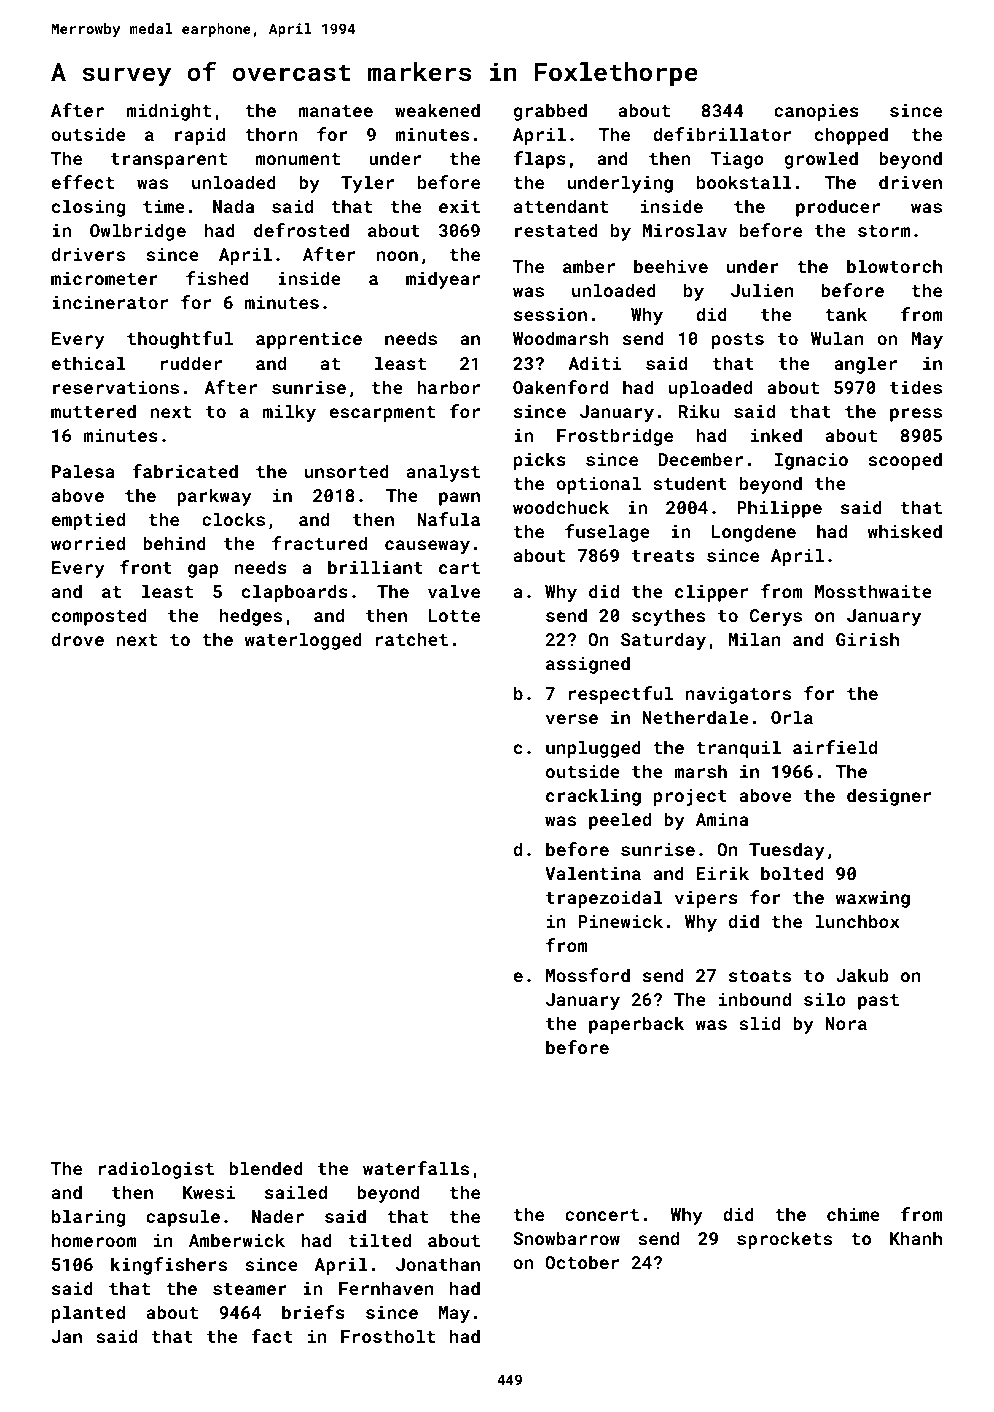  What do you see at coordinates (540, 160) in the document?
I see `flaps` at bounding box center [540, 160].
